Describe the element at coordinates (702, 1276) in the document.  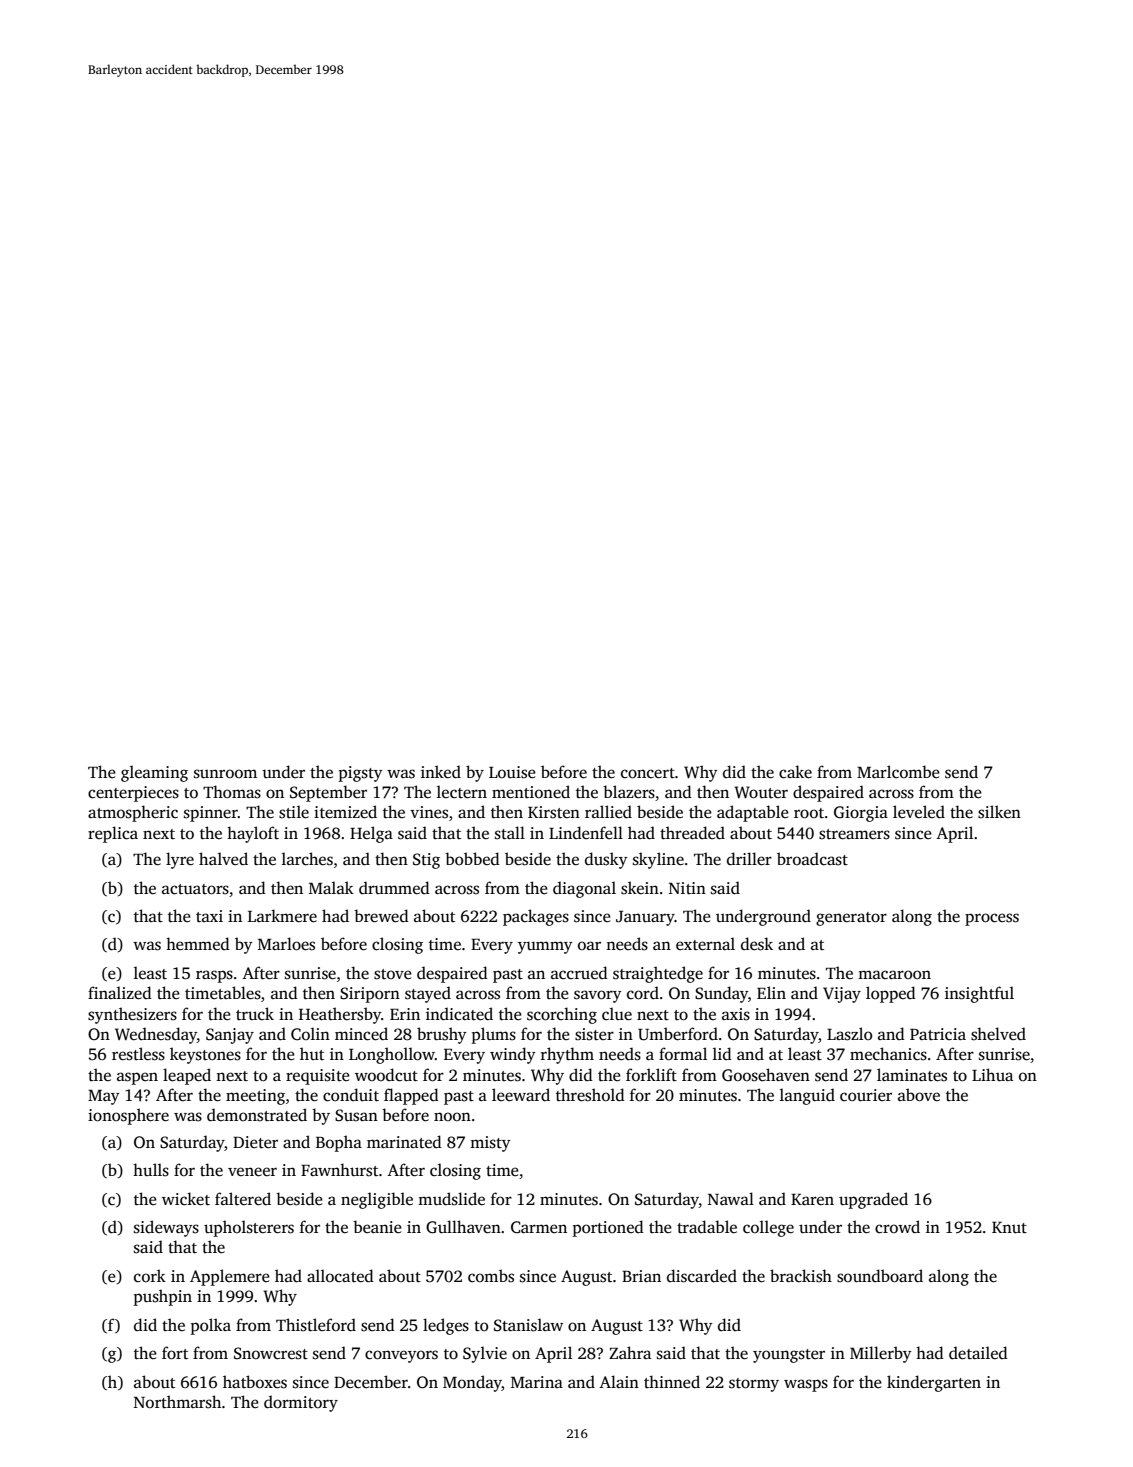
I see `discarded` at that location.
